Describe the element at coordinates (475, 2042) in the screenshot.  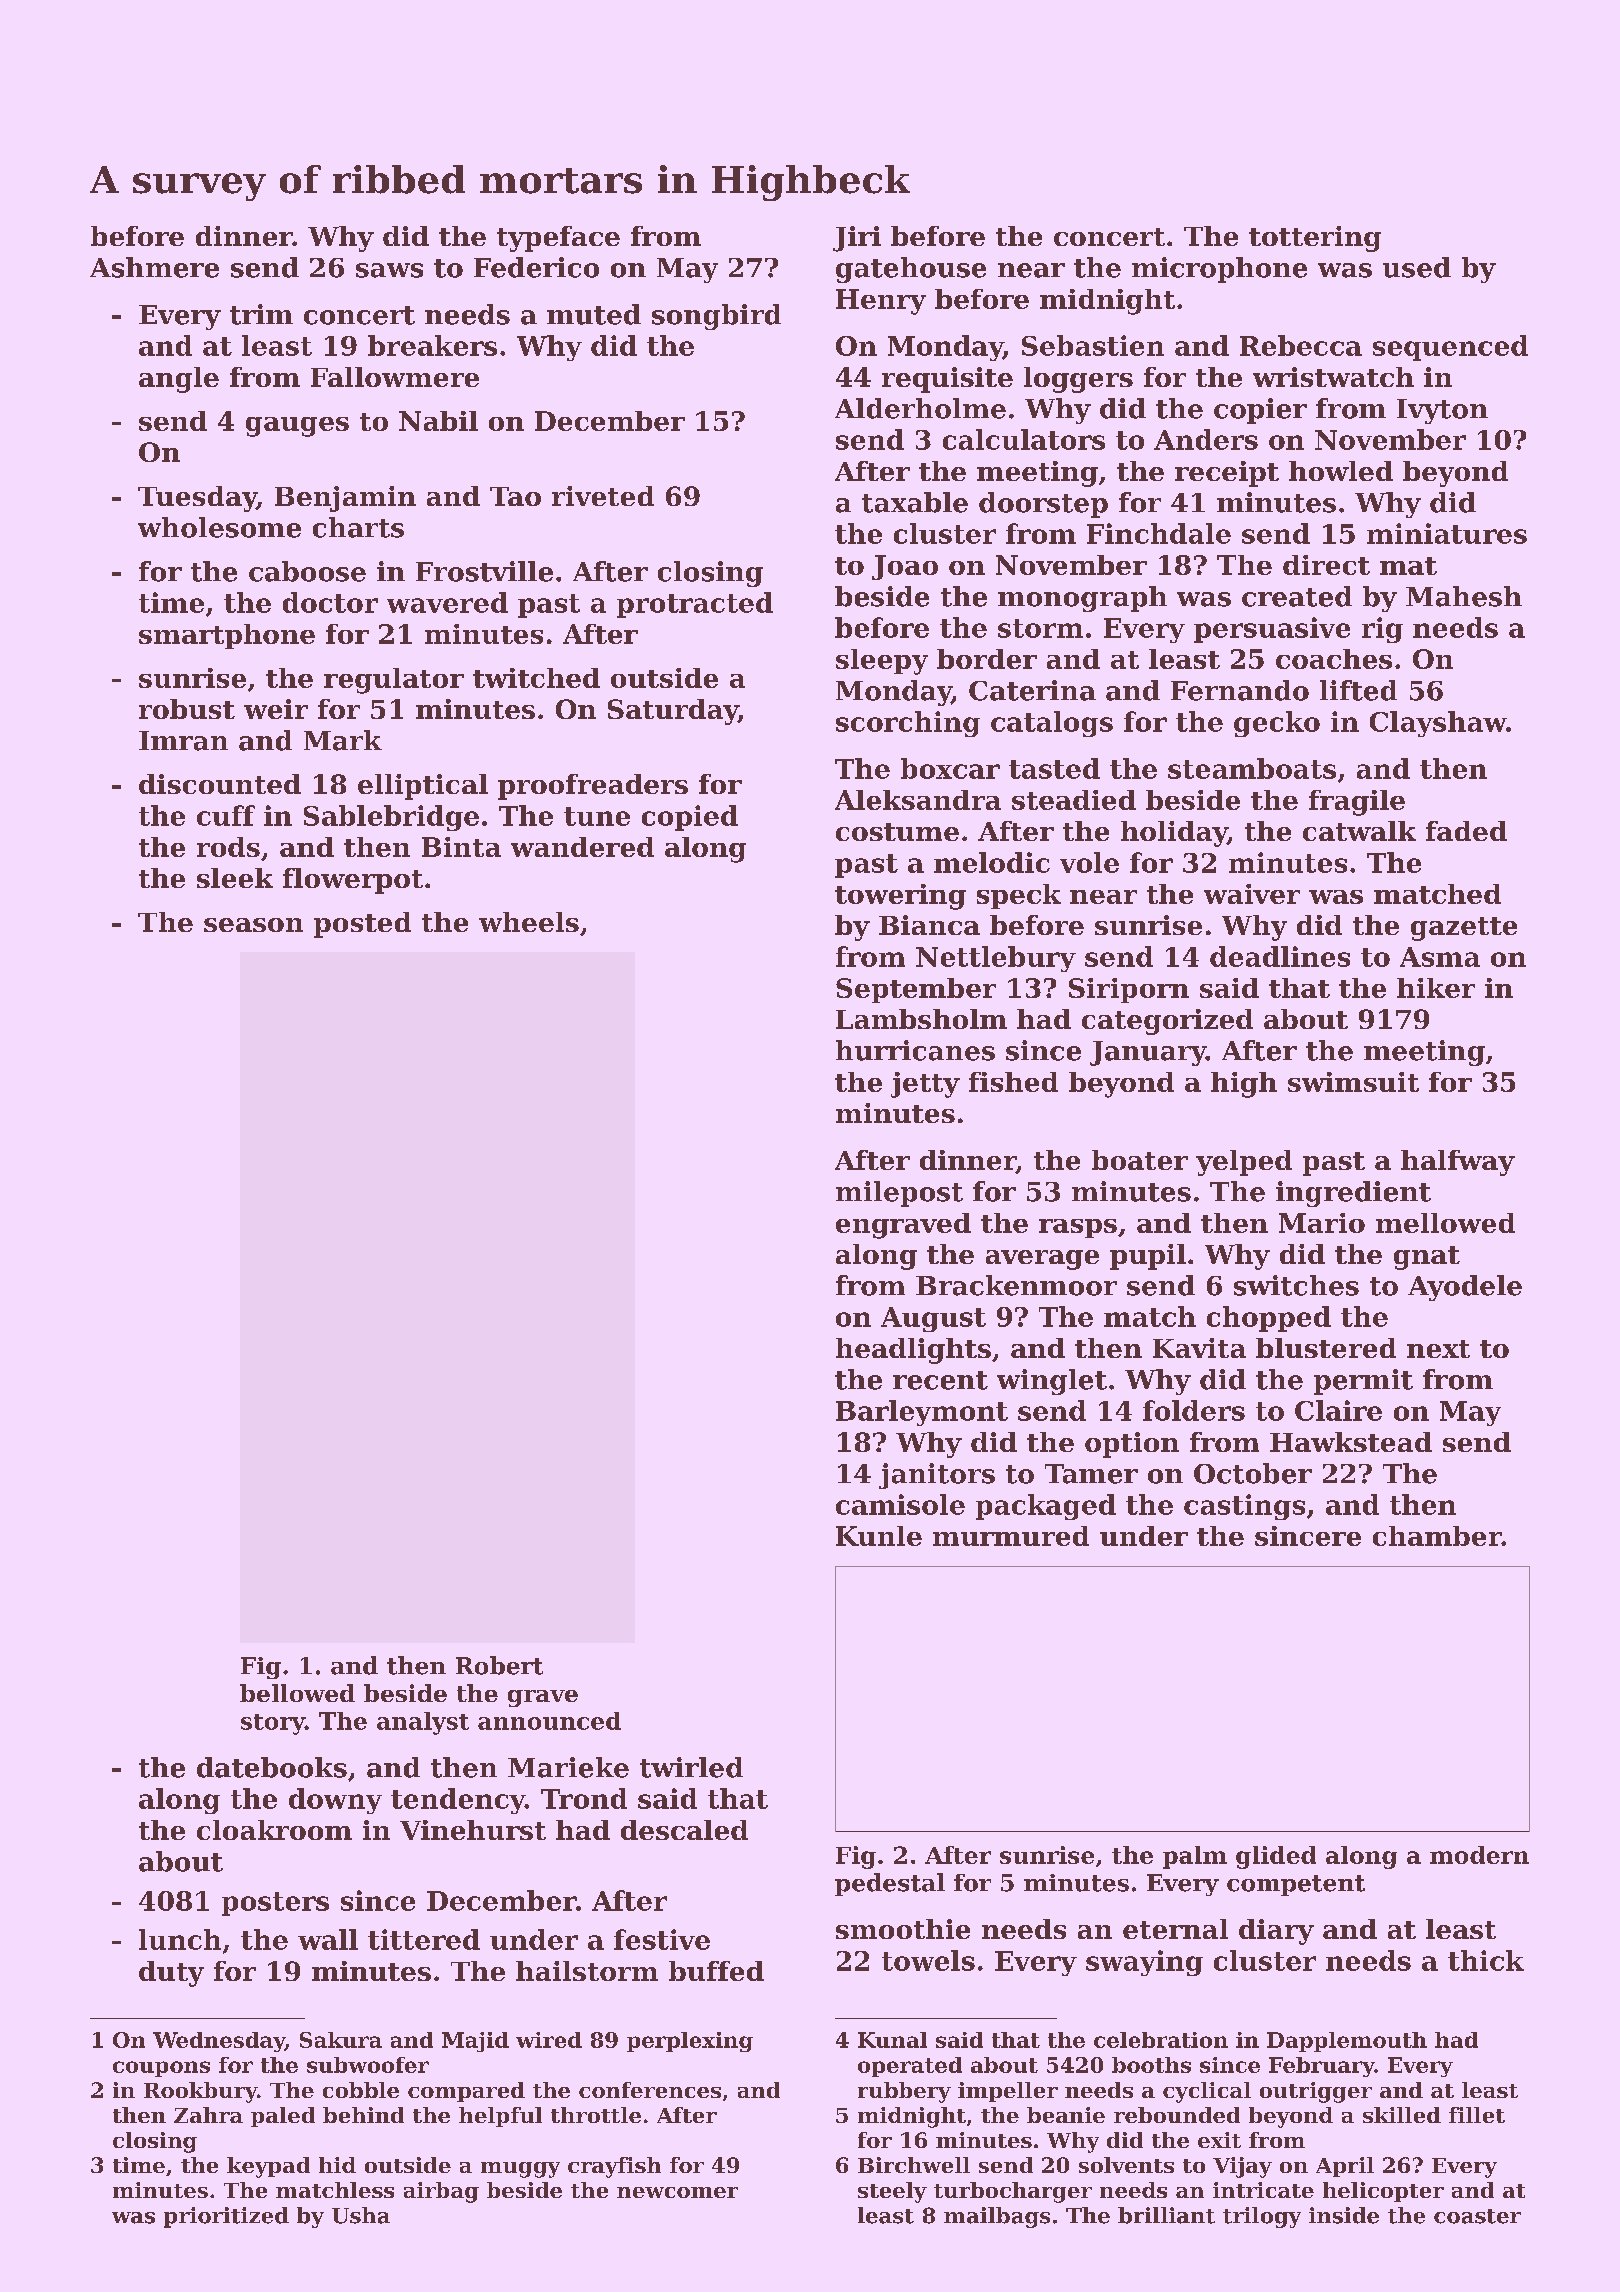
I see `Majid` at that location.
